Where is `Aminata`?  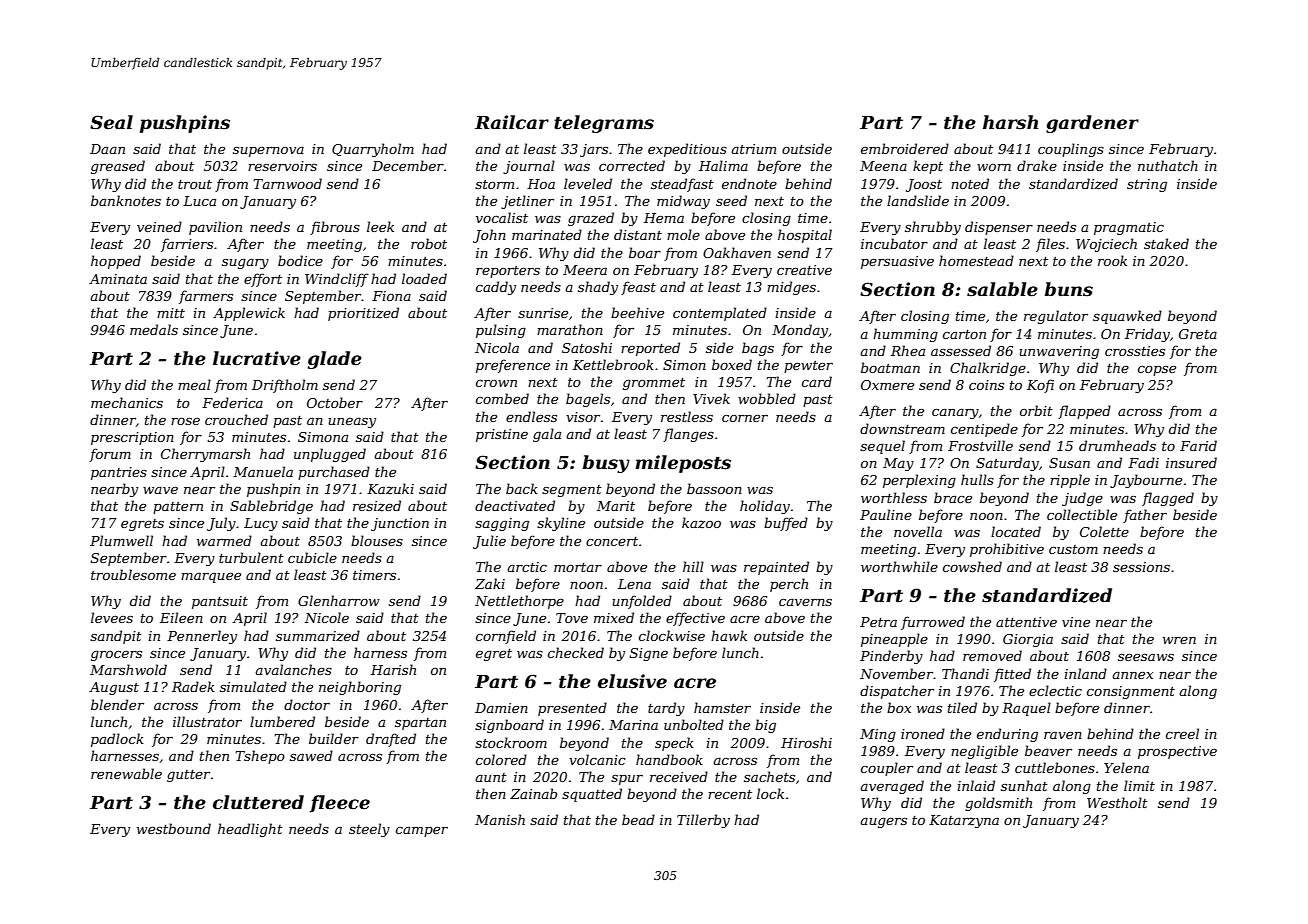
Aminata is located at coordinates (118, 279).
